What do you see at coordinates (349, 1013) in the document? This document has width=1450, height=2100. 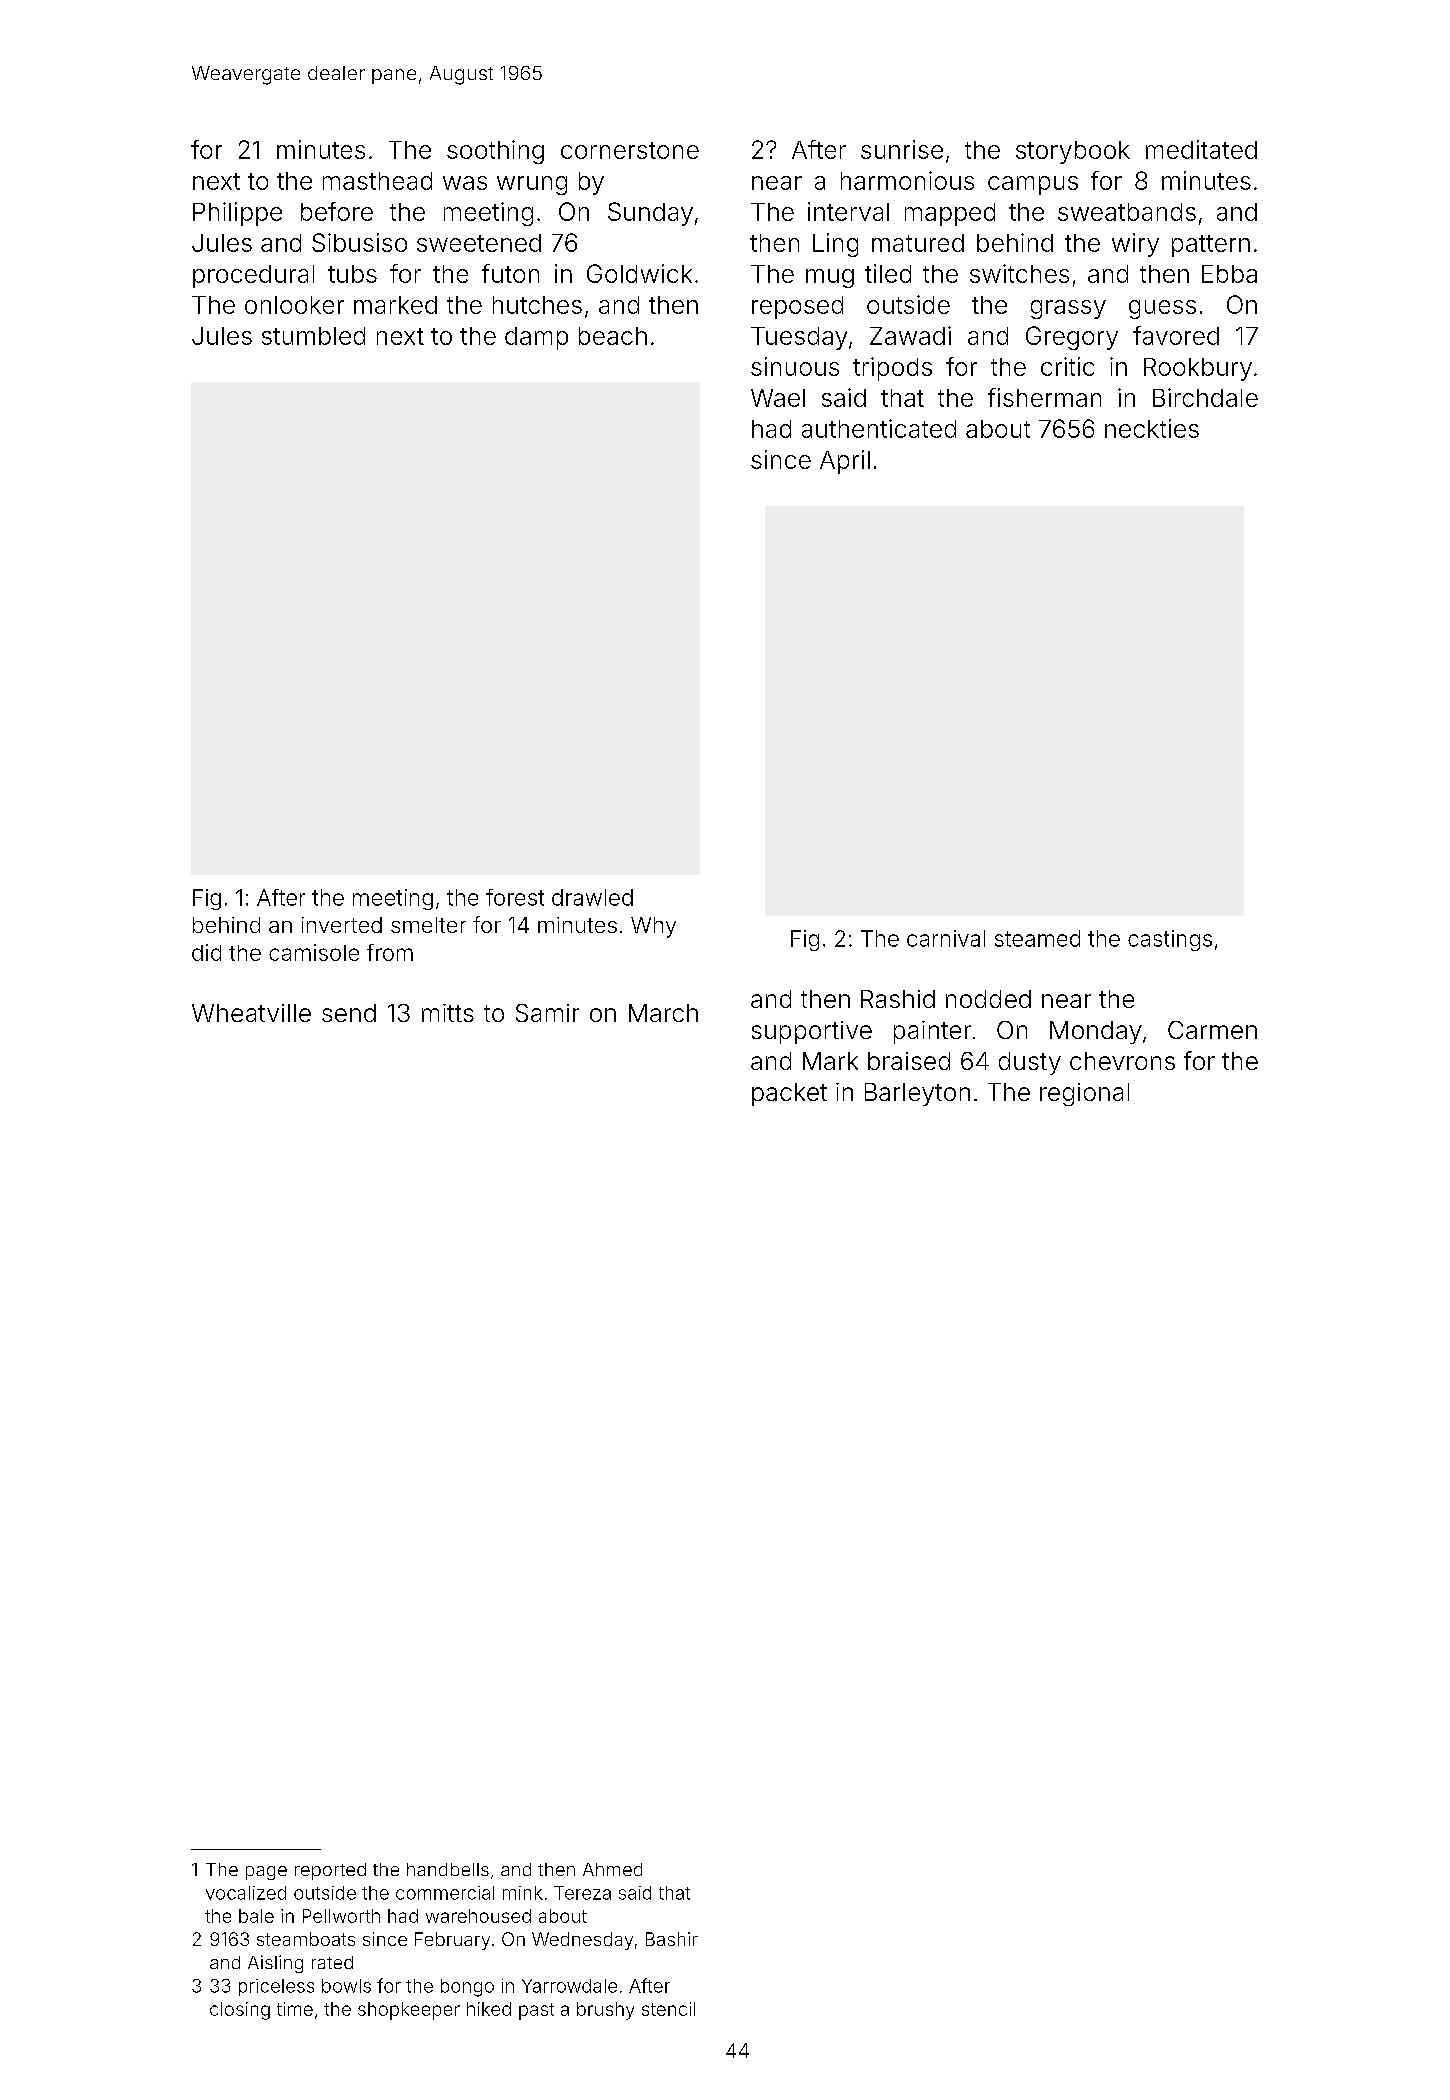 I see `send` at bounding box center [349, 1013].
